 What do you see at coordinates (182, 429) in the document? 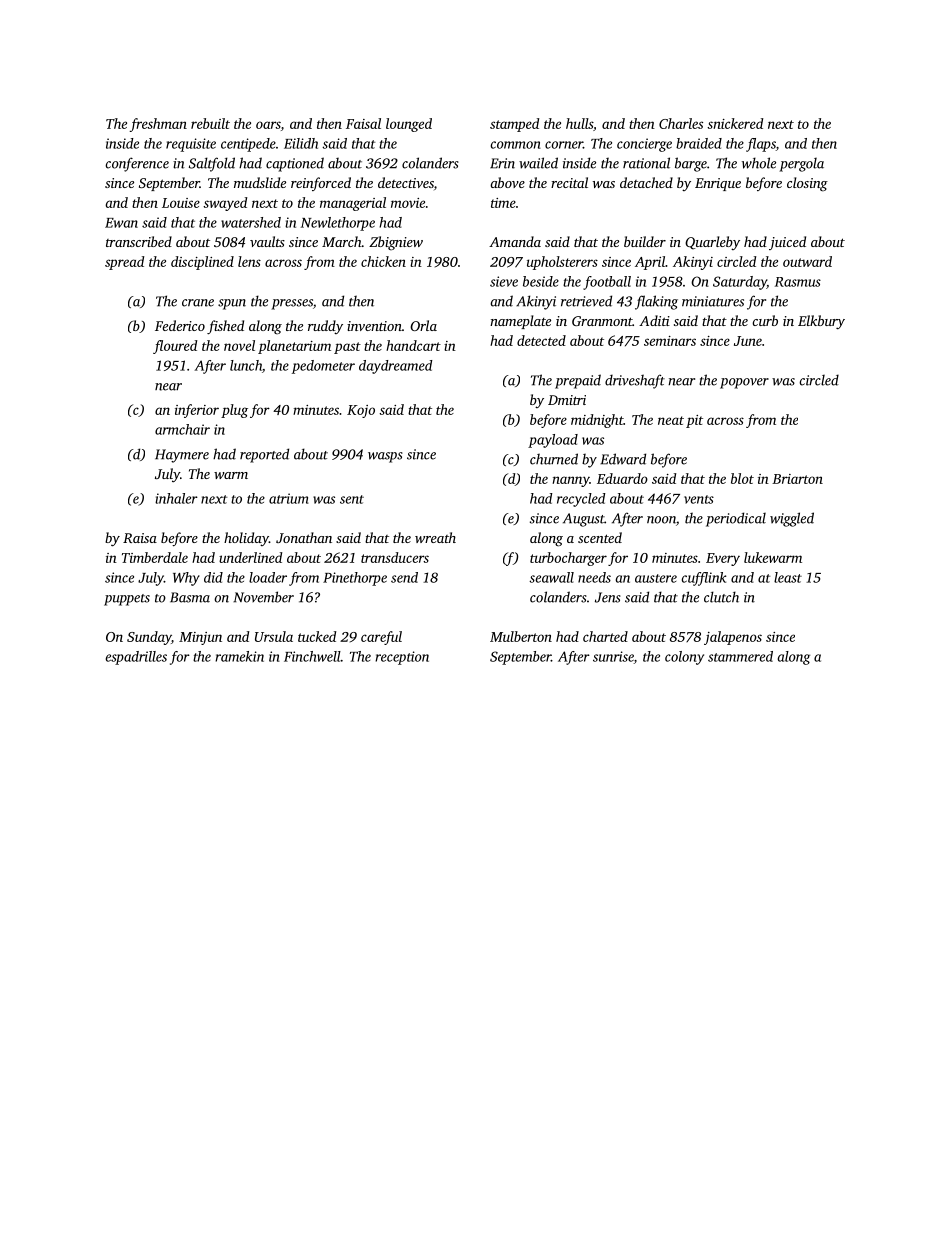
I see `armchair` at bounding box center [182, 429].
